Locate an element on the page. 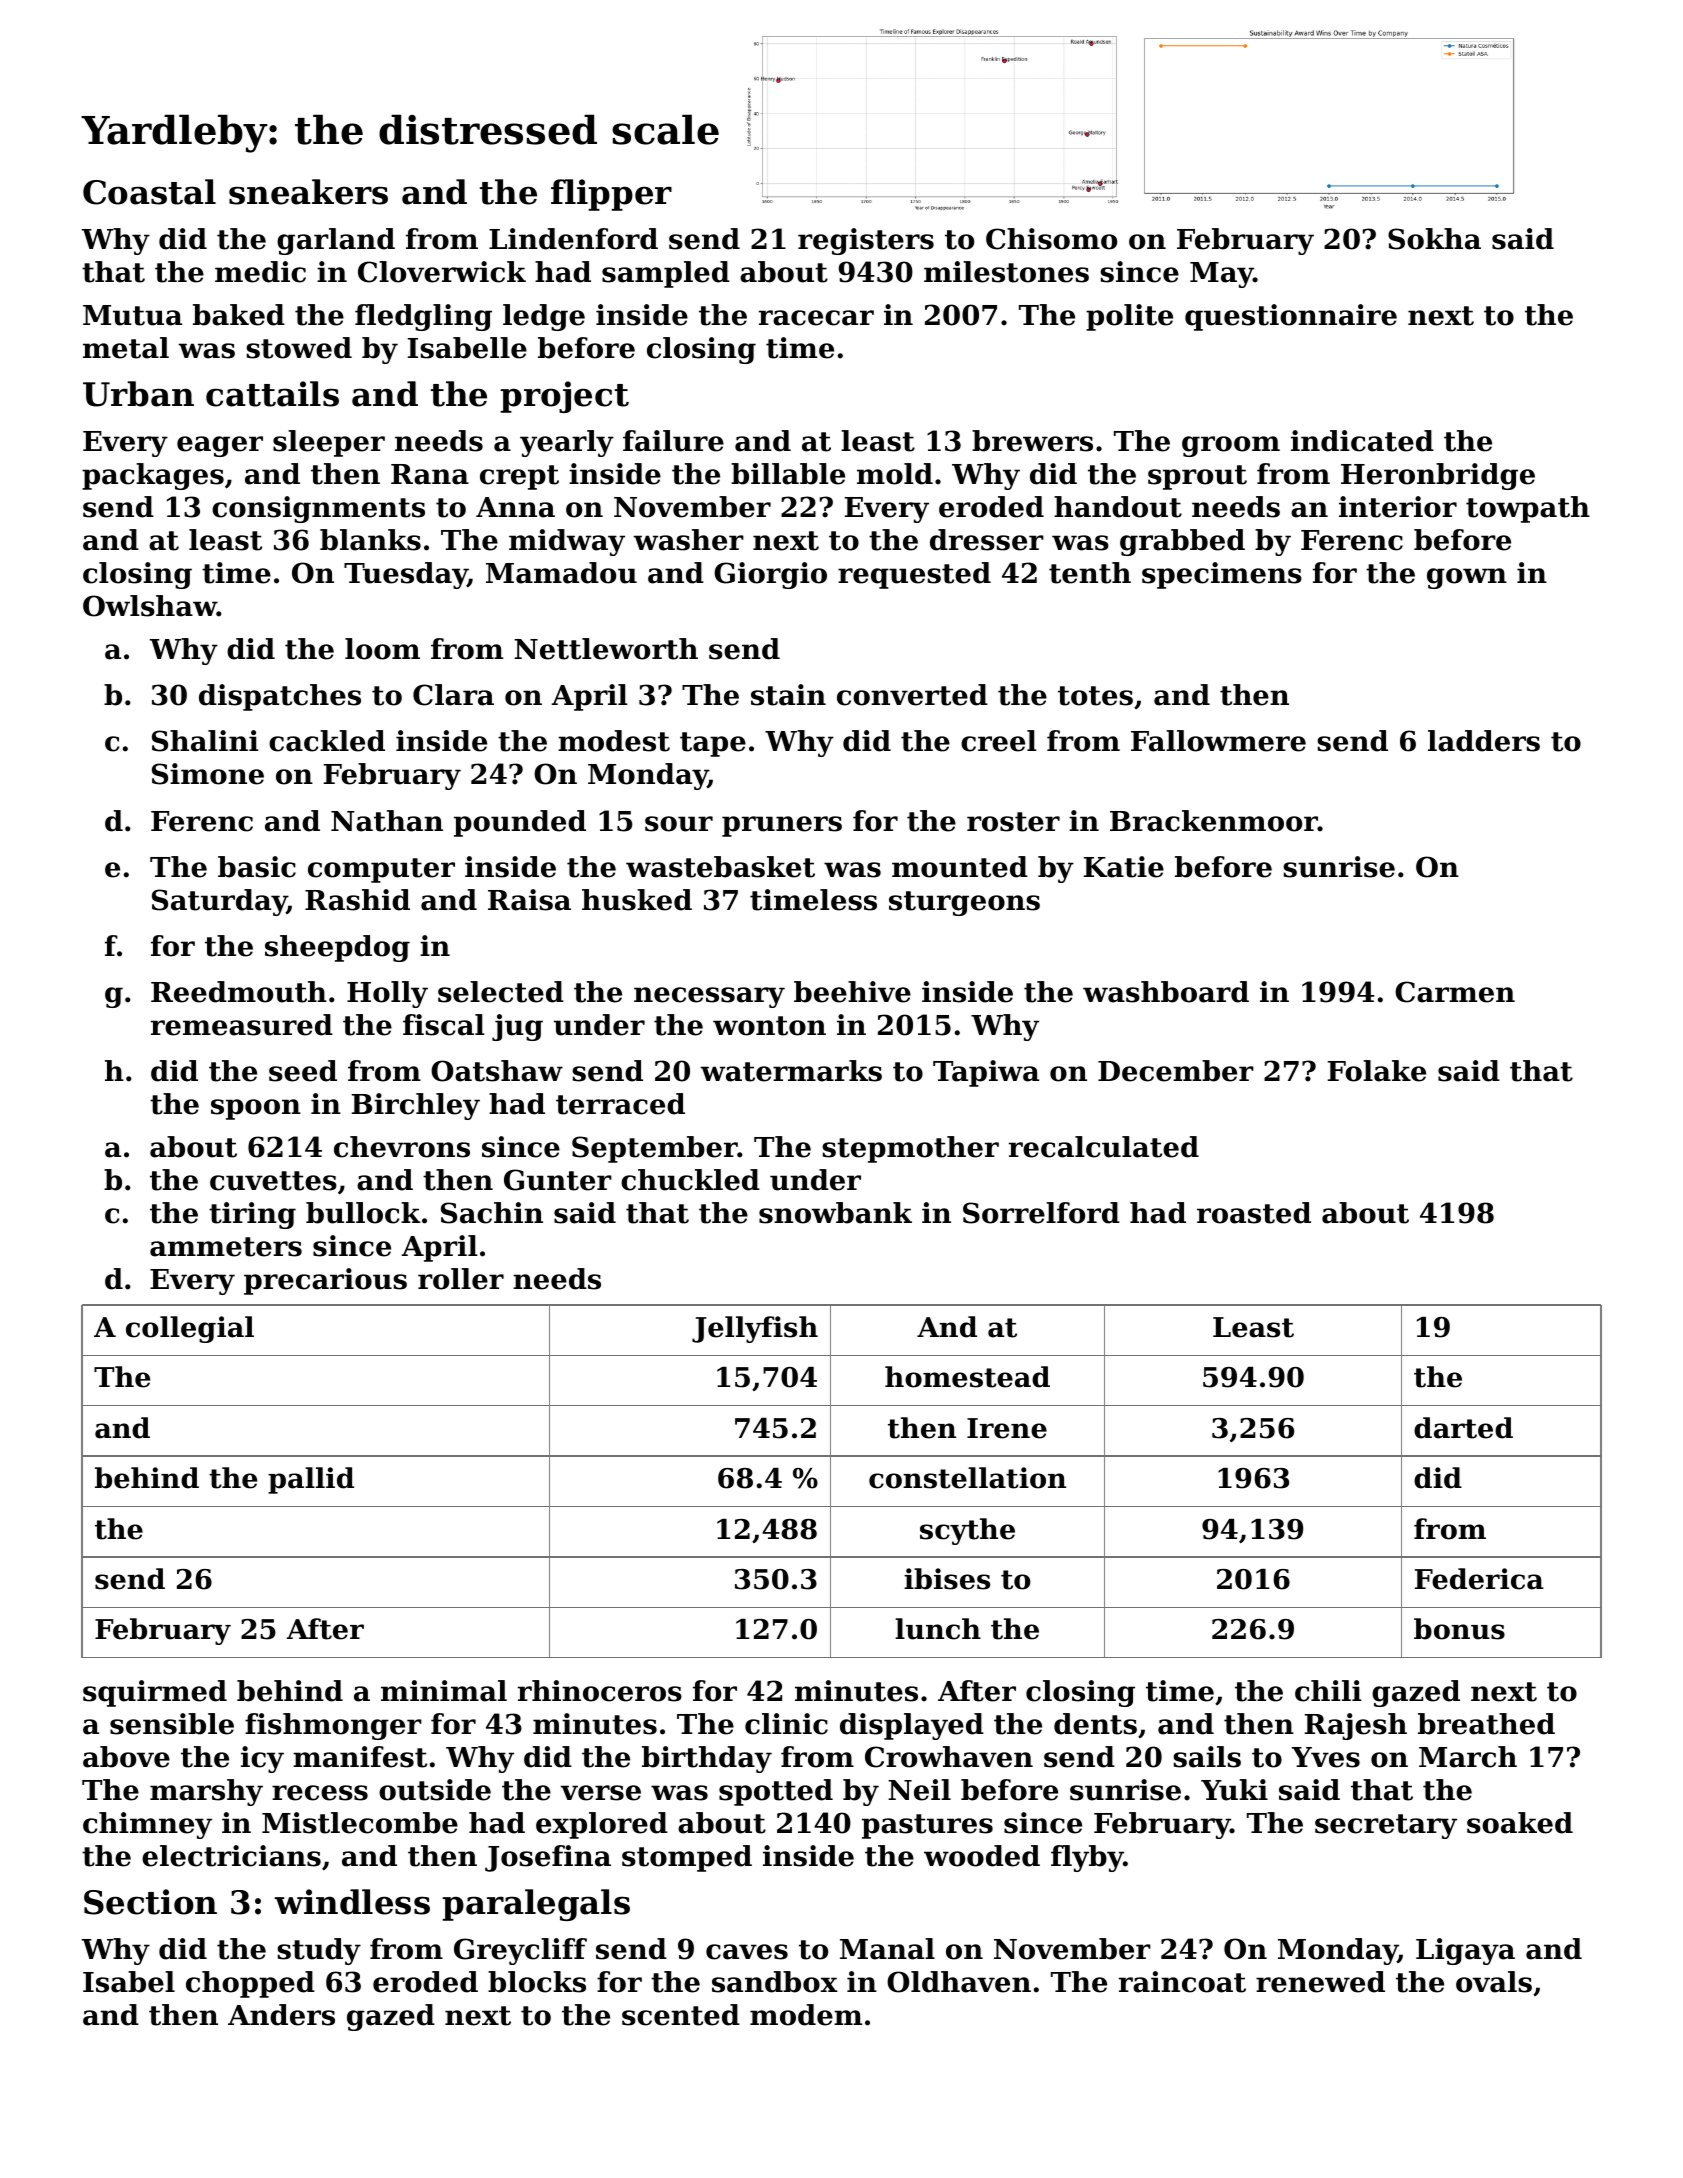 This image has width=1683, height=2178. roasted is located at coordinates (1254, 1213).
